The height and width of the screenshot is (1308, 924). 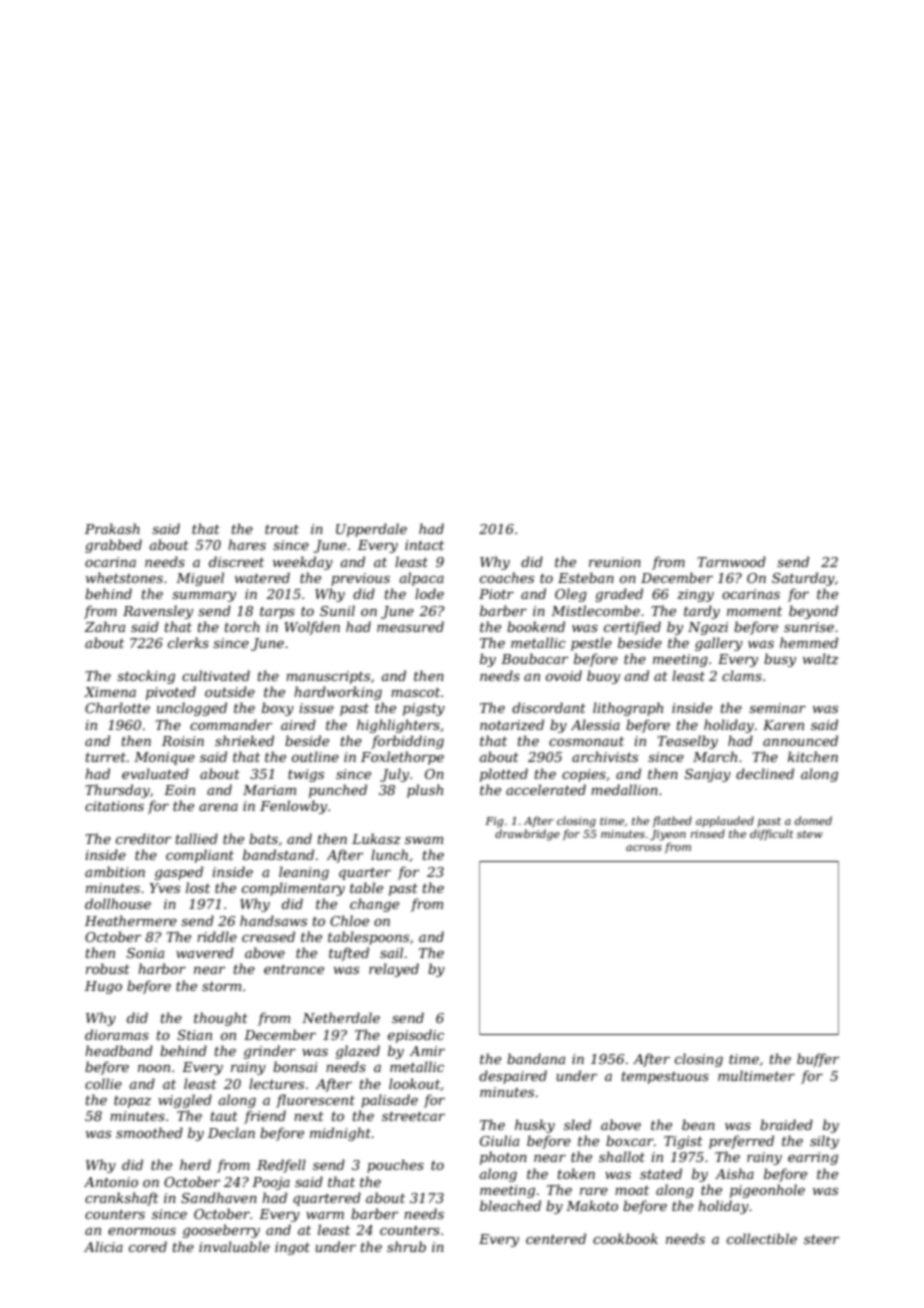 I want to click on Upperdale, so click(x=371, y=530).
